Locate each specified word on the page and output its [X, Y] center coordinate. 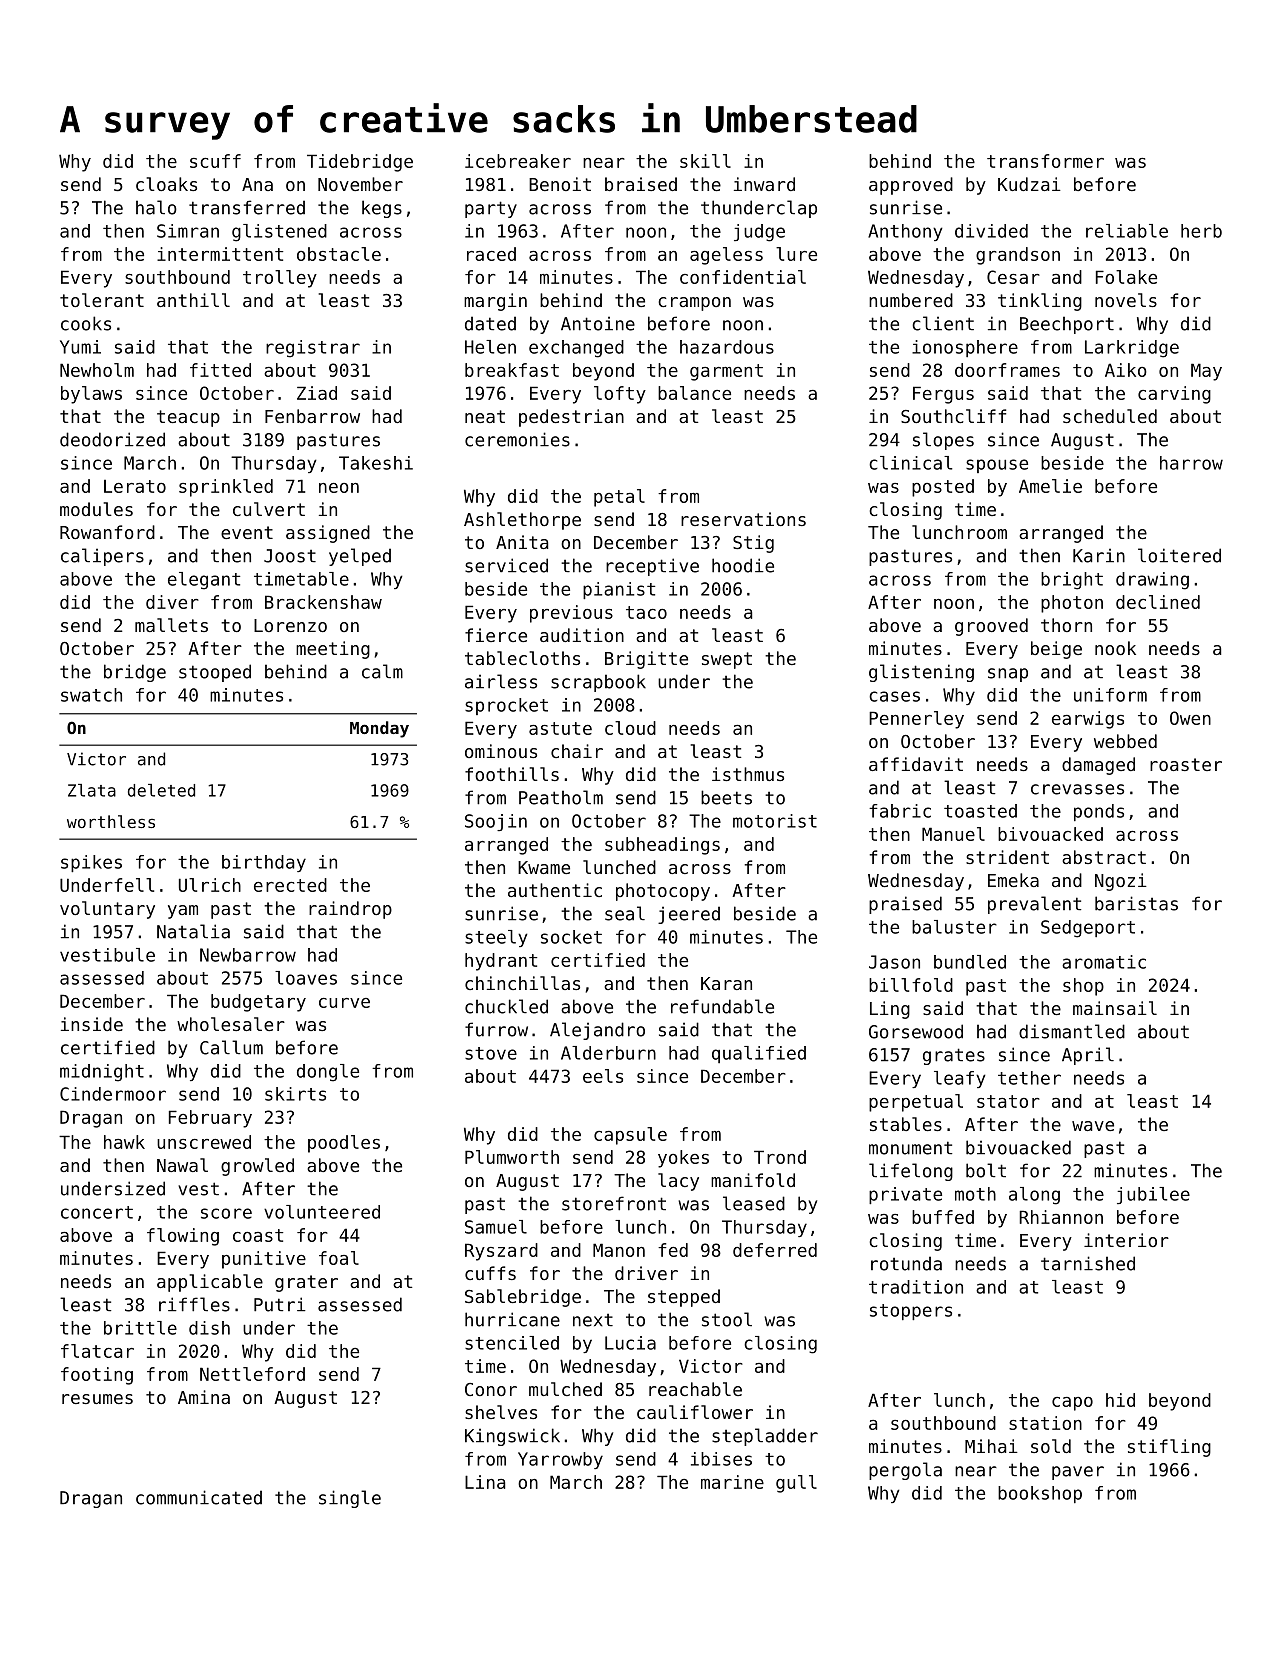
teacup [188, 418]
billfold [911, 985]
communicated [199, 1497]
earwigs [1088, 720]
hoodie [743, 565]
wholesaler [231, 1024]
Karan [726, 983]
